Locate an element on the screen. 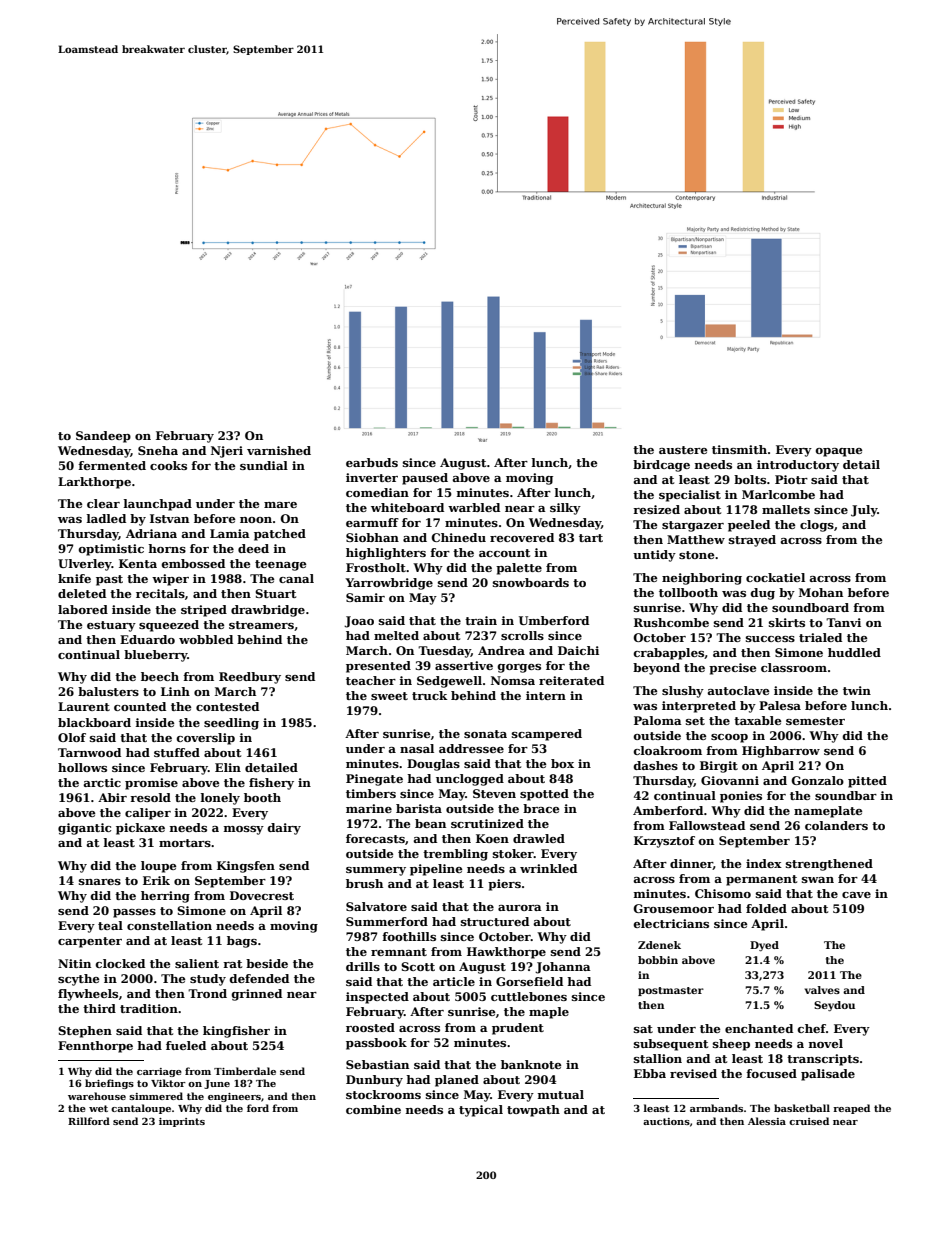 Image resolution: width=952 pixels, height=1233 pixels. twin is located at coordinates (857, 690).
